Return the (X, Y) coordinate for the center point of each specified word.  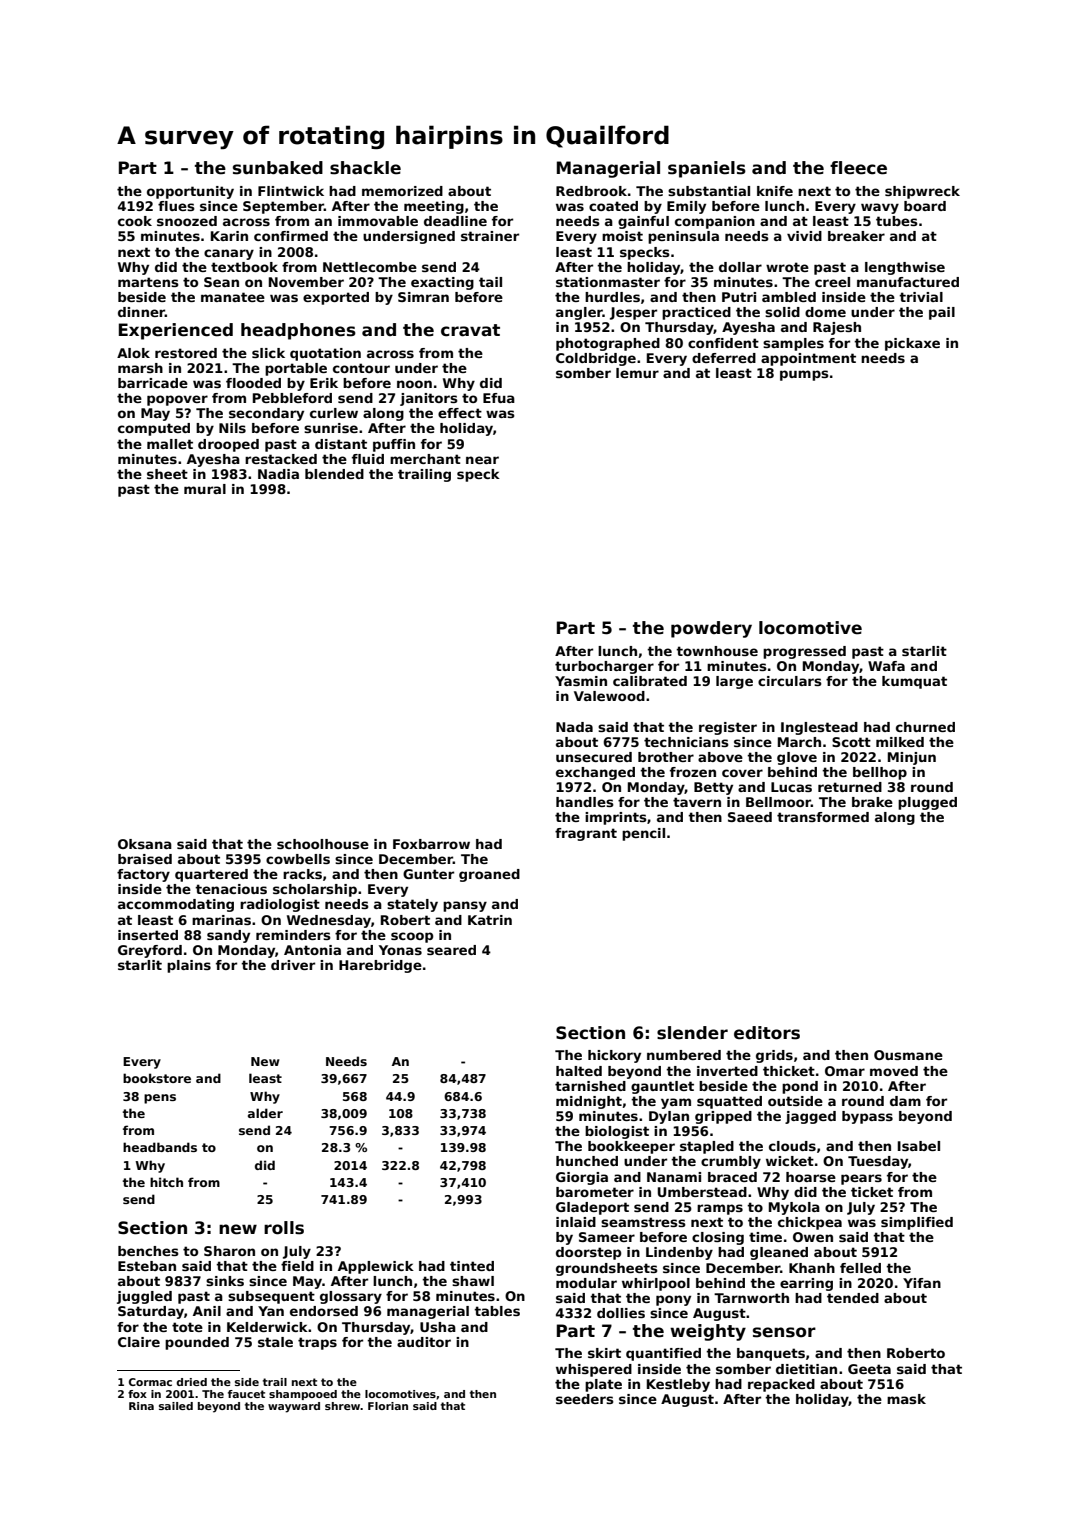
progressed (804, 652)
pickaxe (912, 344)
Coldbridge (596, 359)
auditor (424, 1342)
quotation (325, 354)
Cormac (150, 1382)
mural (205, 489)
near (482, 460)
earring (806, 1284)
